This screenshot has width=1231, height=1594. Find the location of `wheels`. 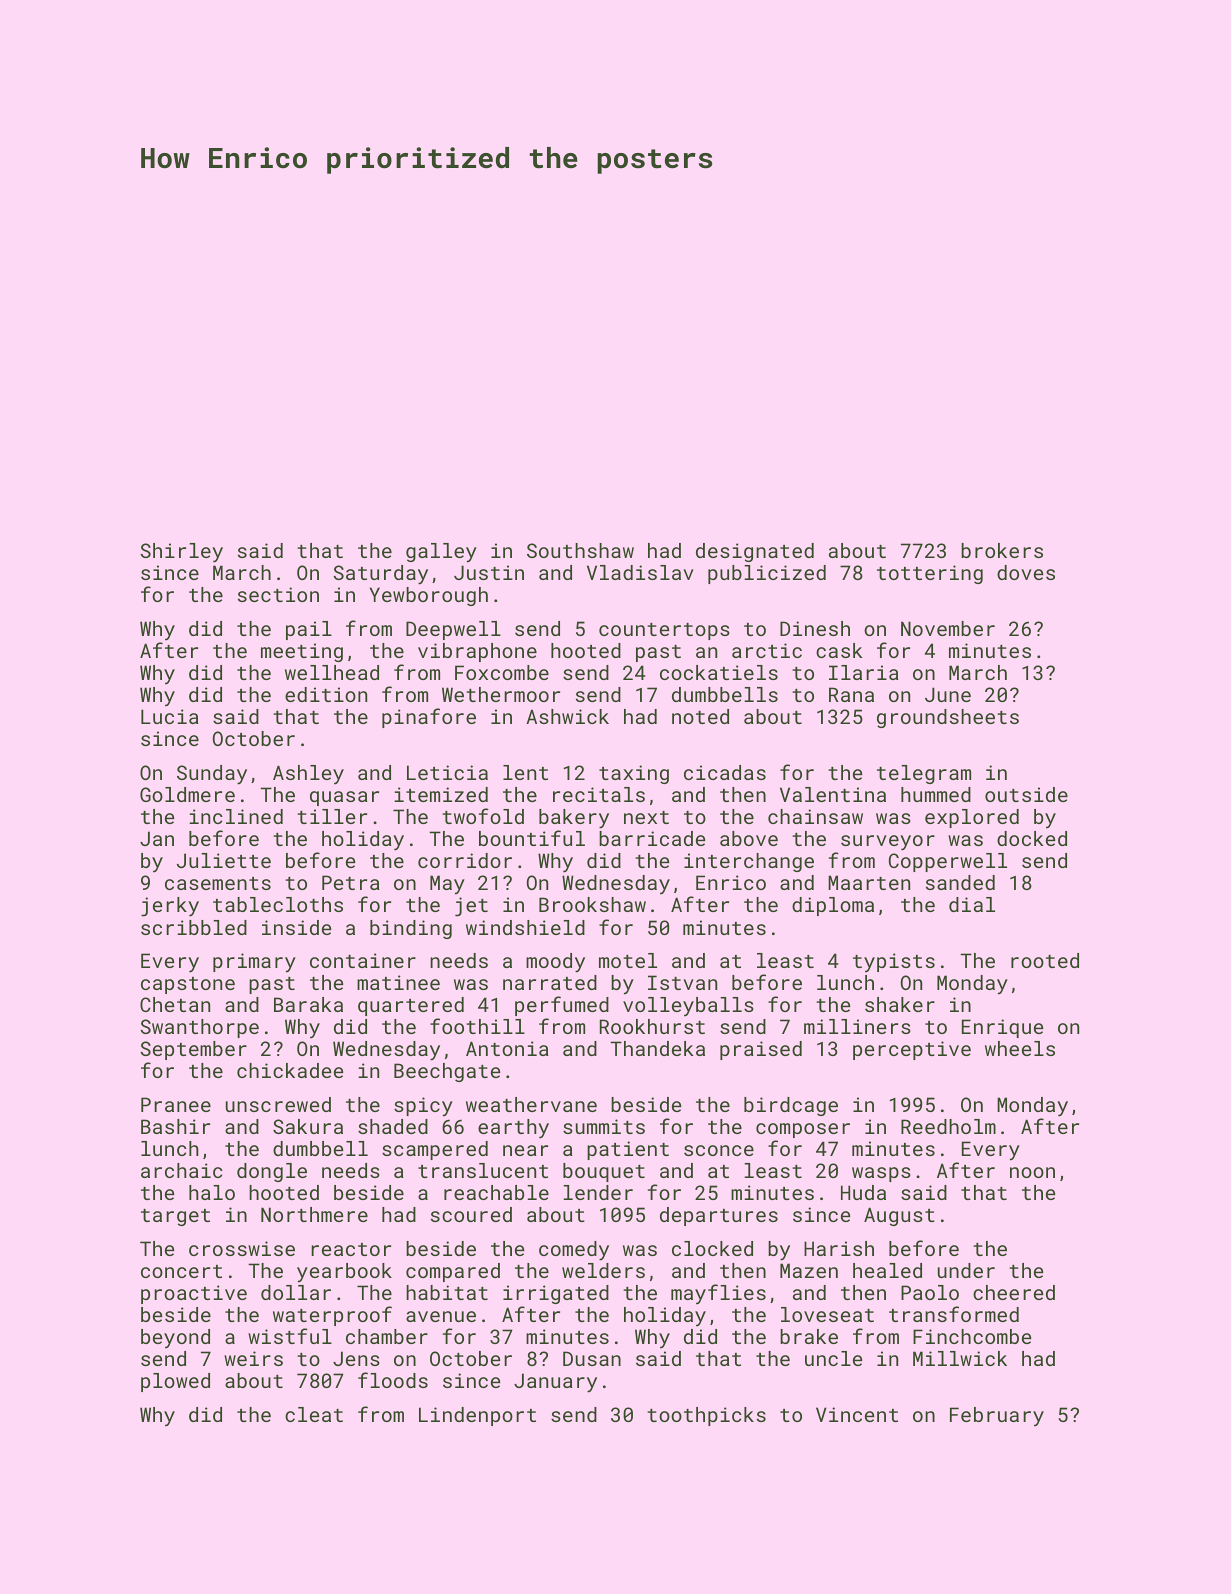

wheels is located at coordinates (1020, 1048).
